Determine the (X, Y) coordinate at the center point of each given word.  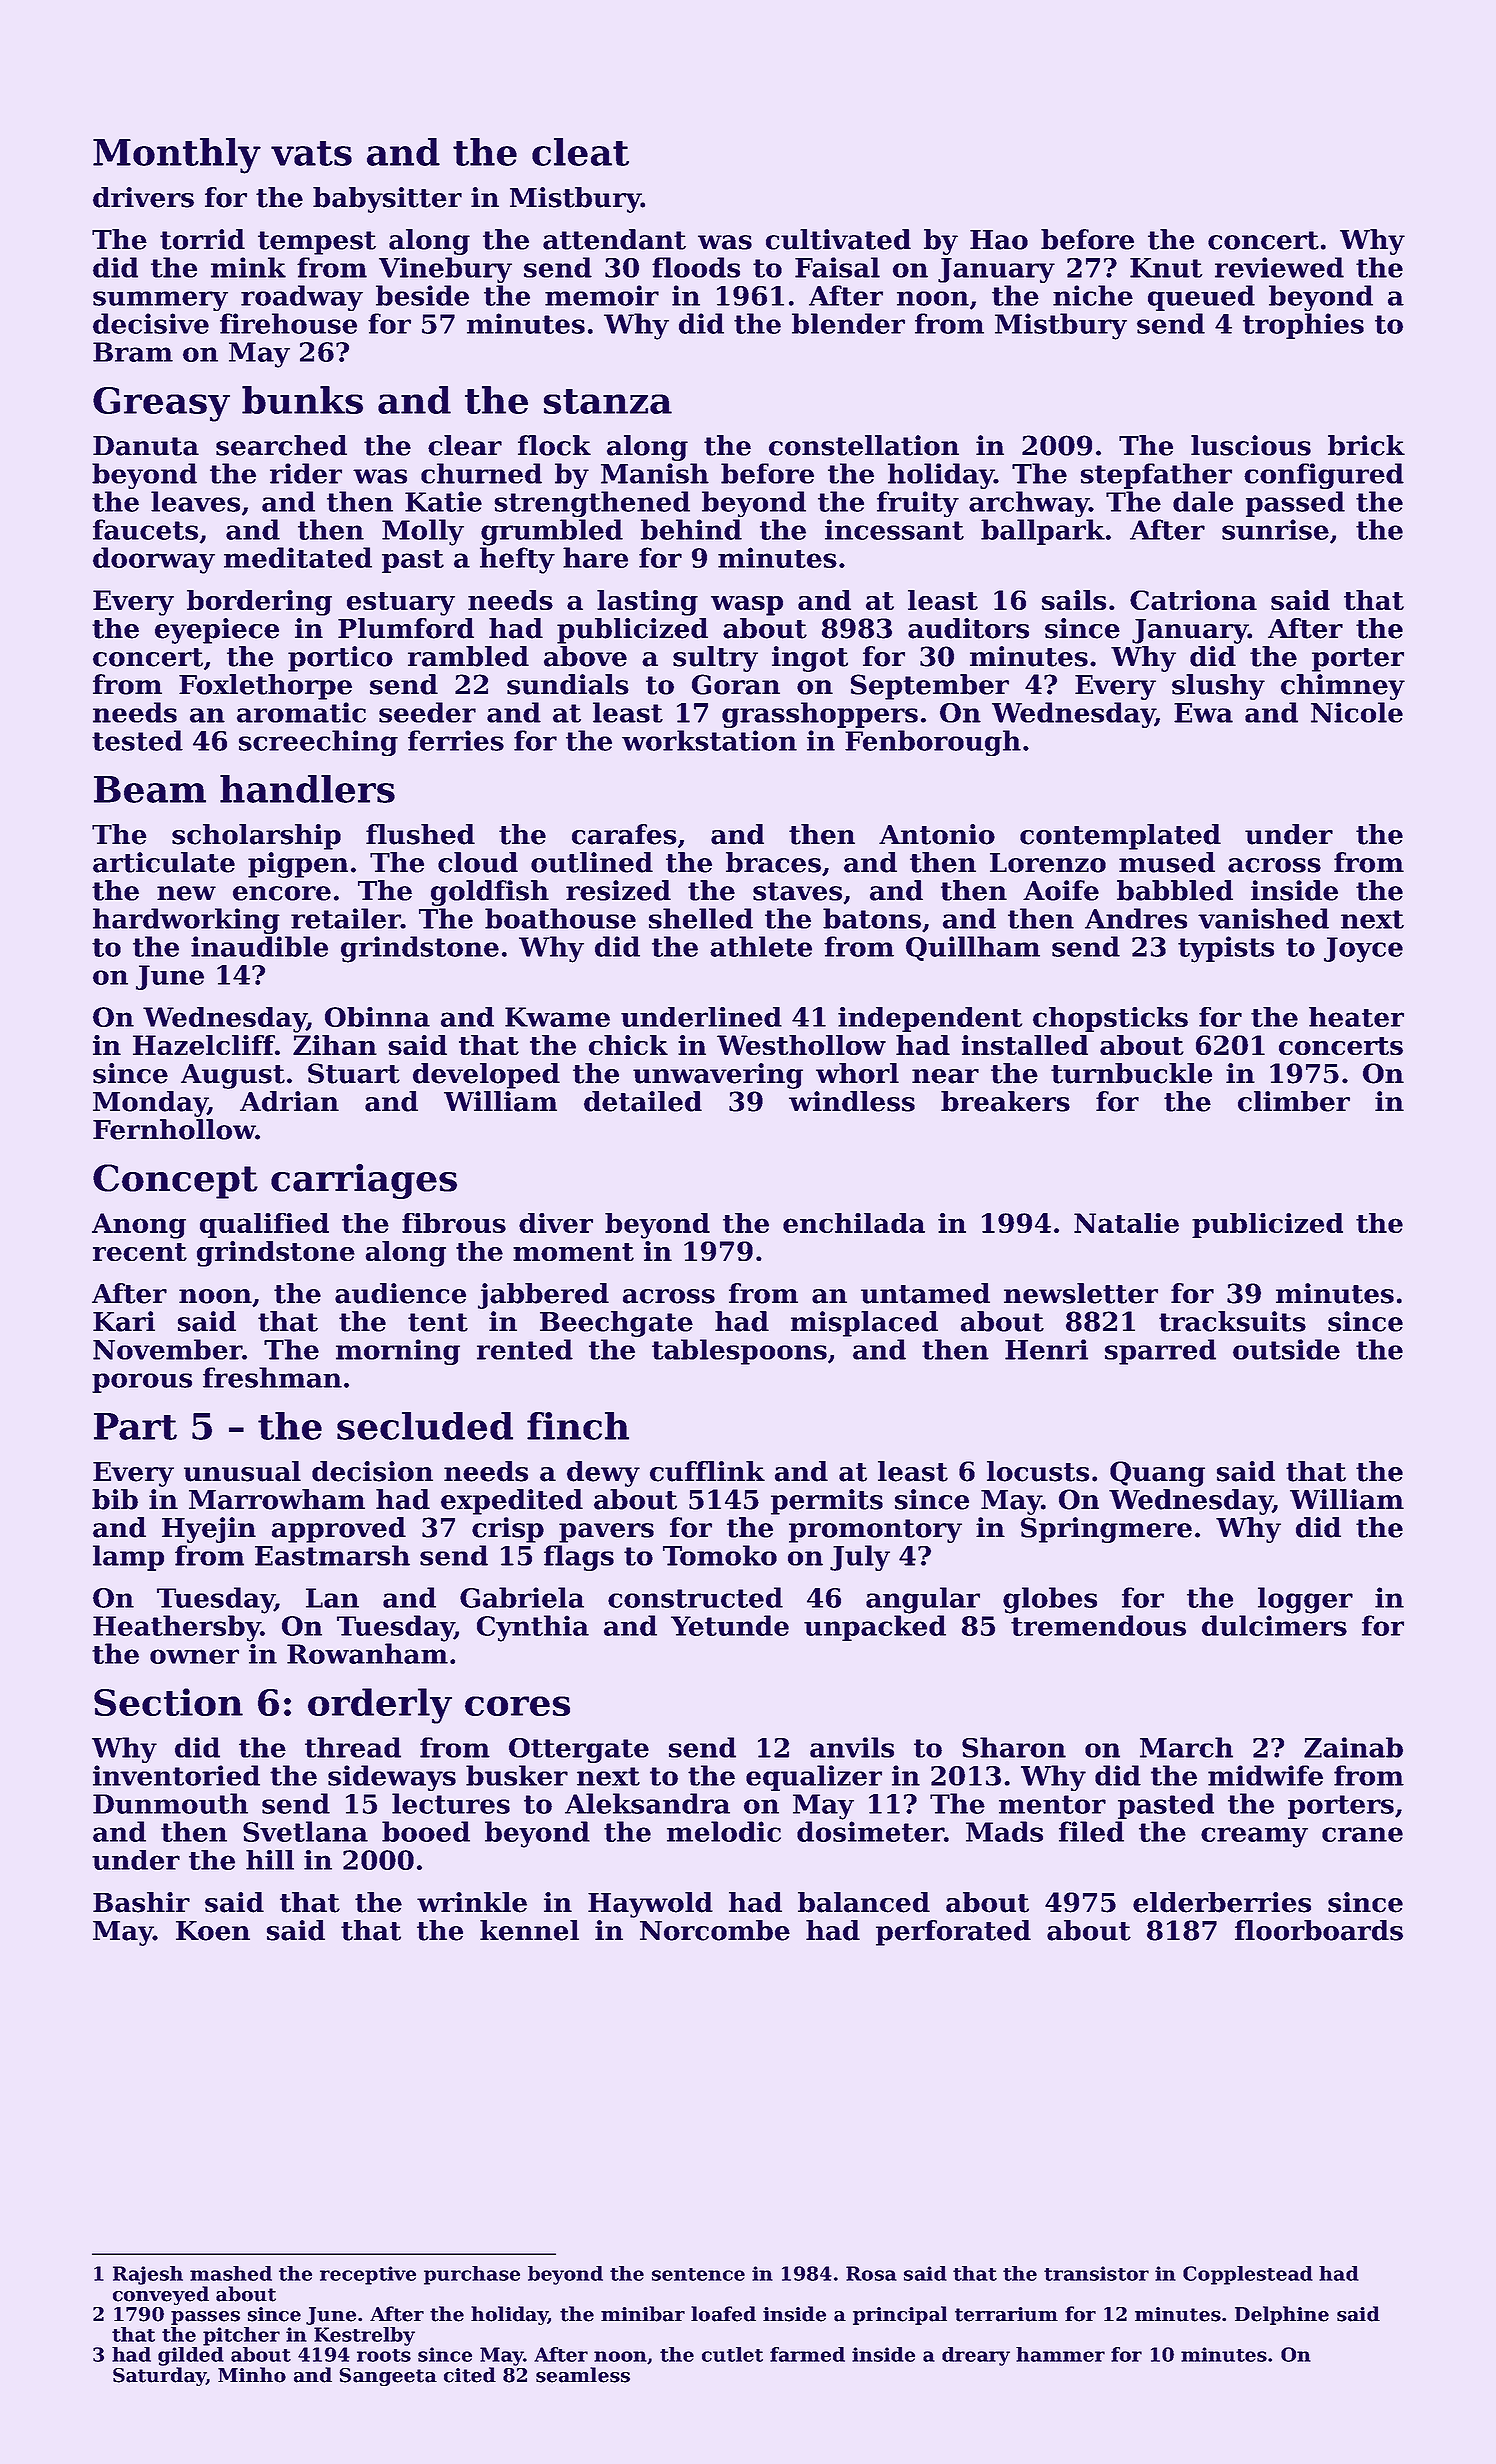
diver (556, 1223)
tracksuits (1232, 1321)
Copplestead (1248, 2275)
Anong (139, 1226)
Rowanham (367, 1653)
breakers (1005, 1101)
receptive (368, 2275)
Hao (999, 240)
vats (311, 153)
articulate (164, 862)
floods (696, 267)
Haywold (650, 1905)
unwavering (718, 1076)
